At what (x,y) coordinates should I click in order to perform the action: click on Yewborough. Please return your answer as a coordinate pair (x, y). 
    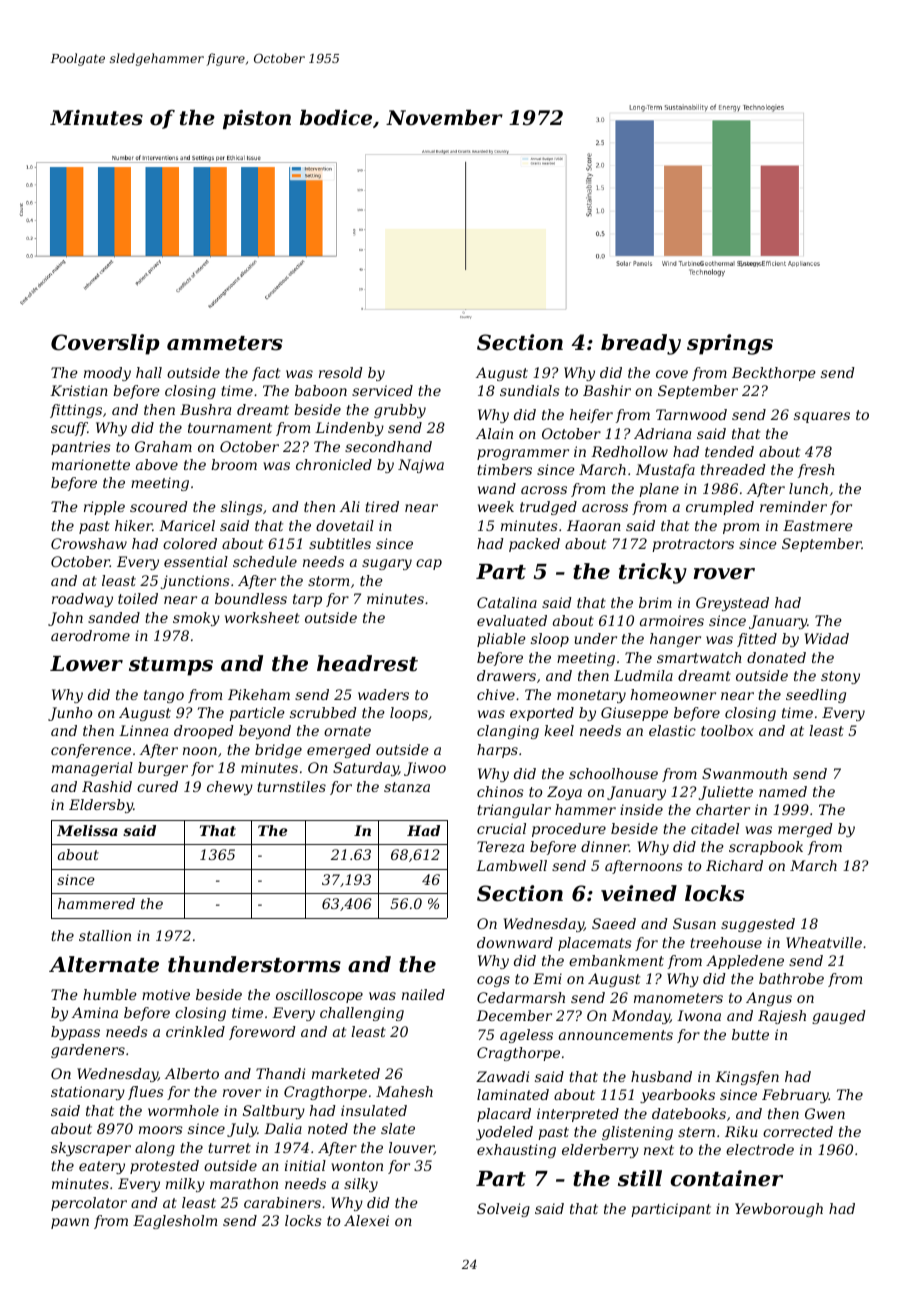
    Looking at the image, I should click on (779, 1210).
